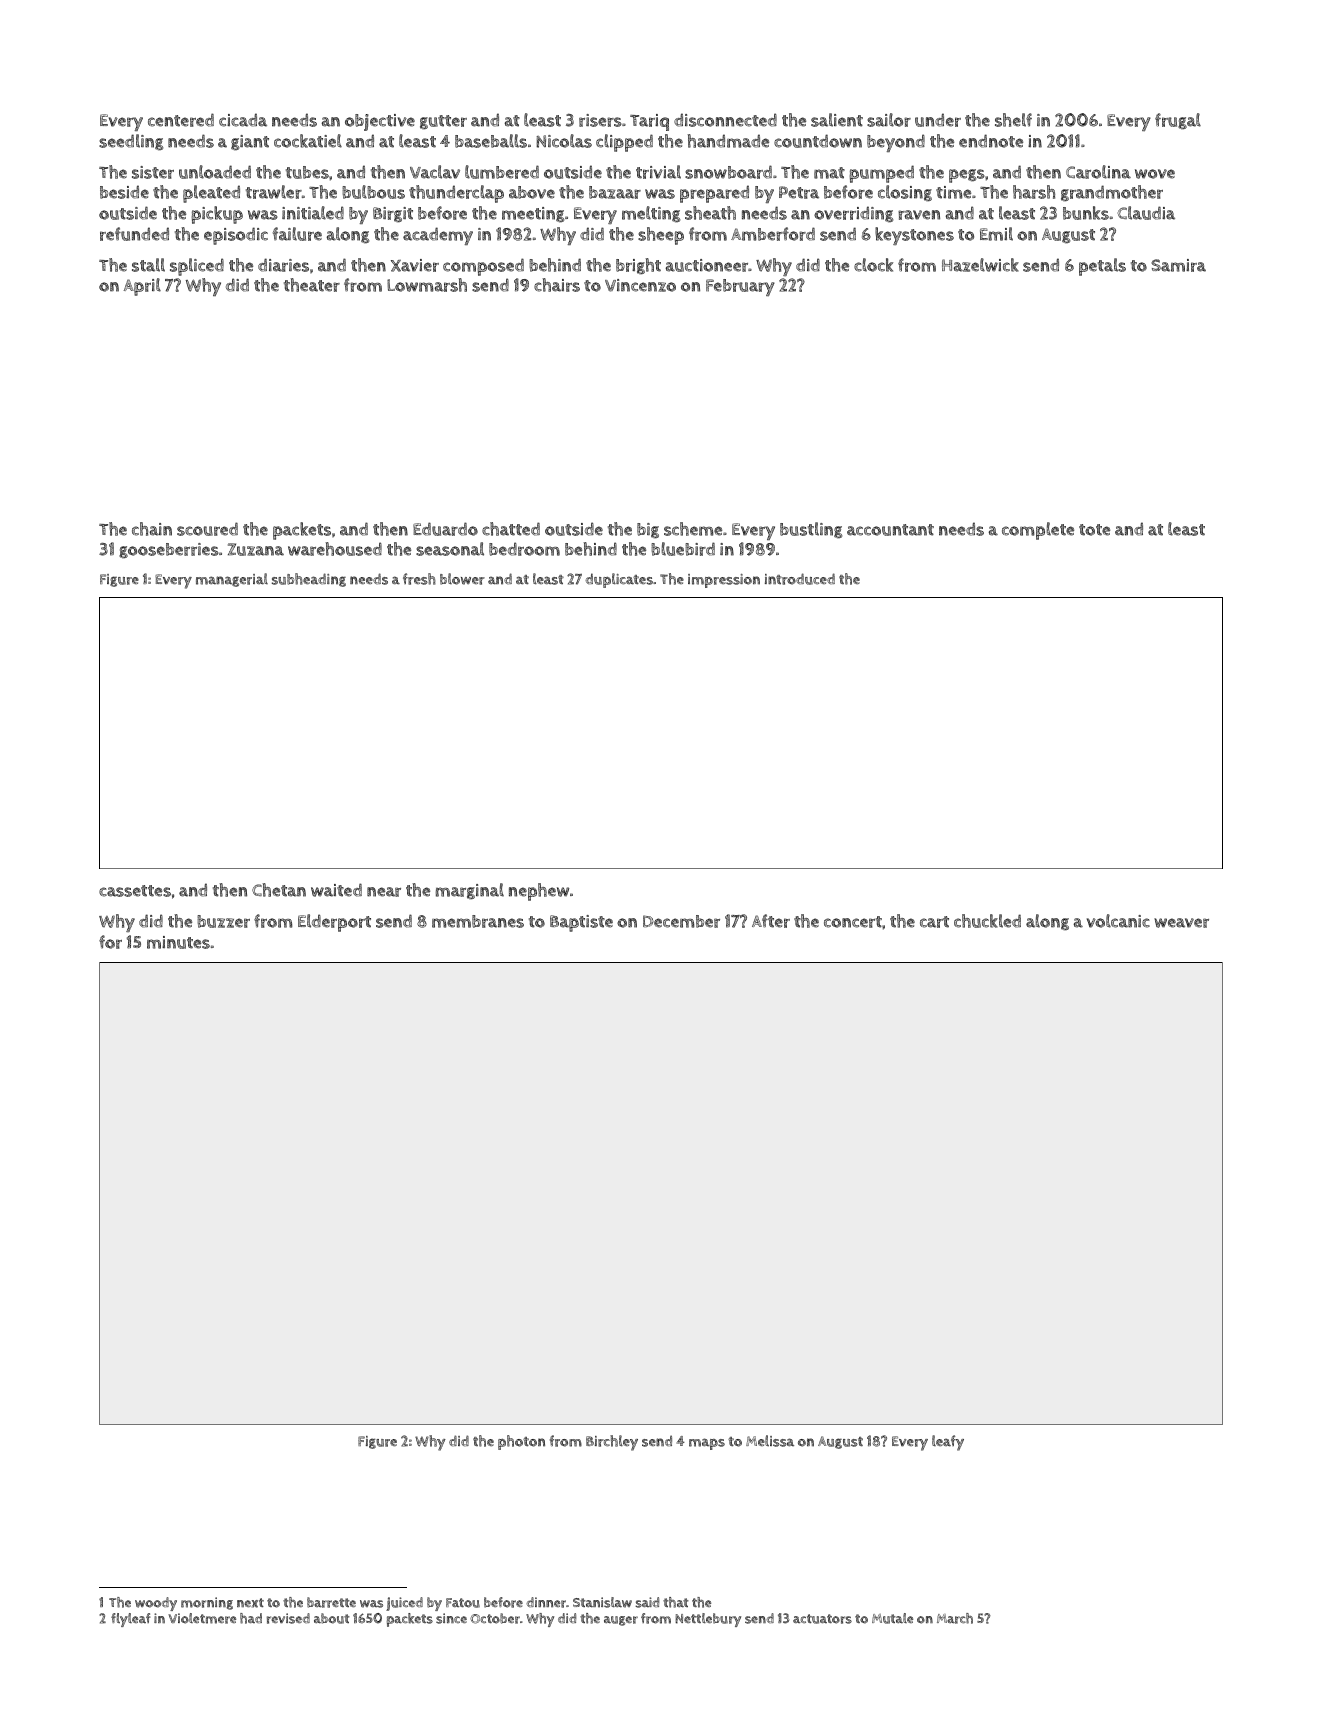  Describe the element at coordinates (800, 579) in the screenshot. I see `introduced` at that location.
